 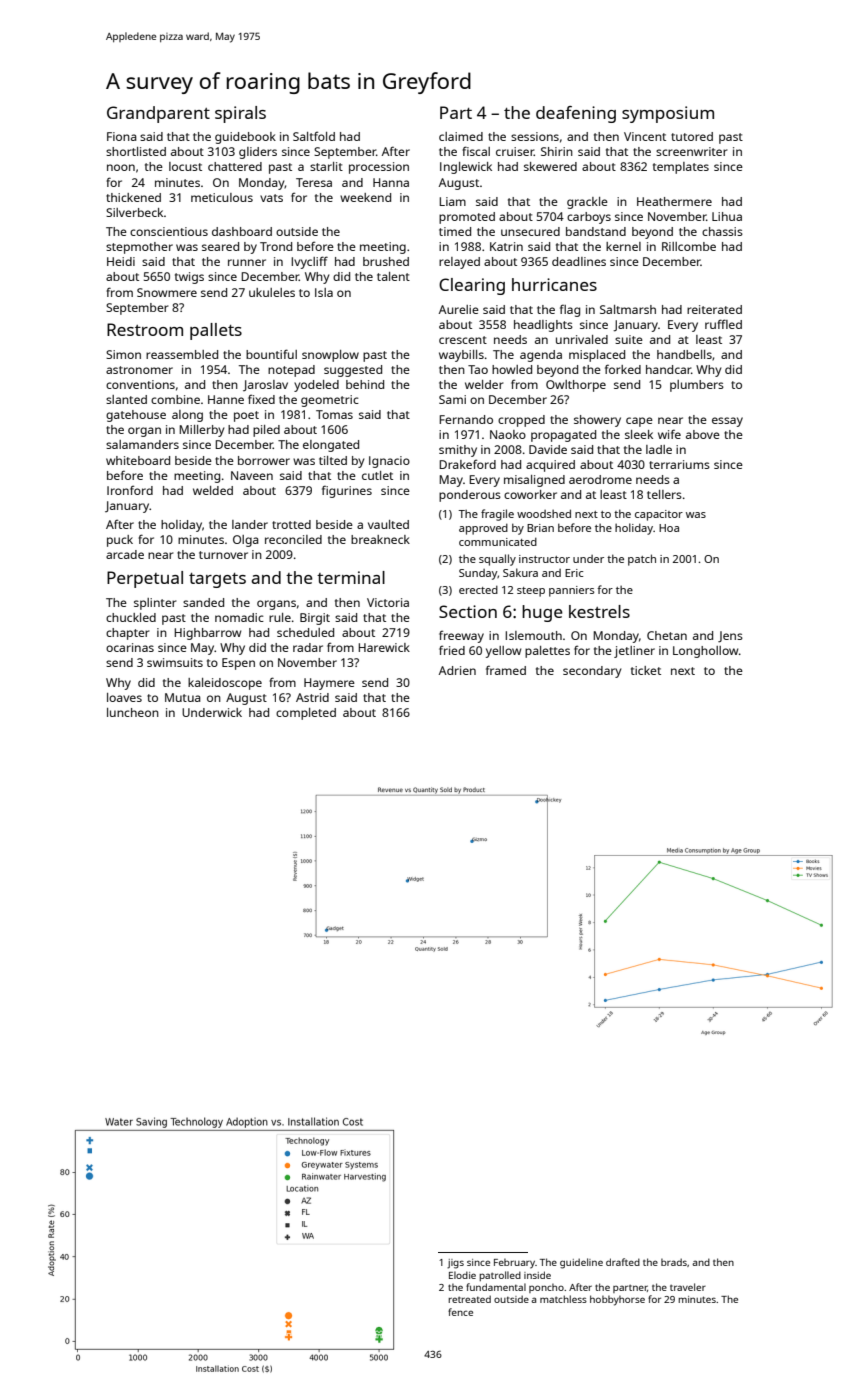 What do you see at coordinates (306, 714) in the page?
I see `completed` at bounding box center [306, 714].
